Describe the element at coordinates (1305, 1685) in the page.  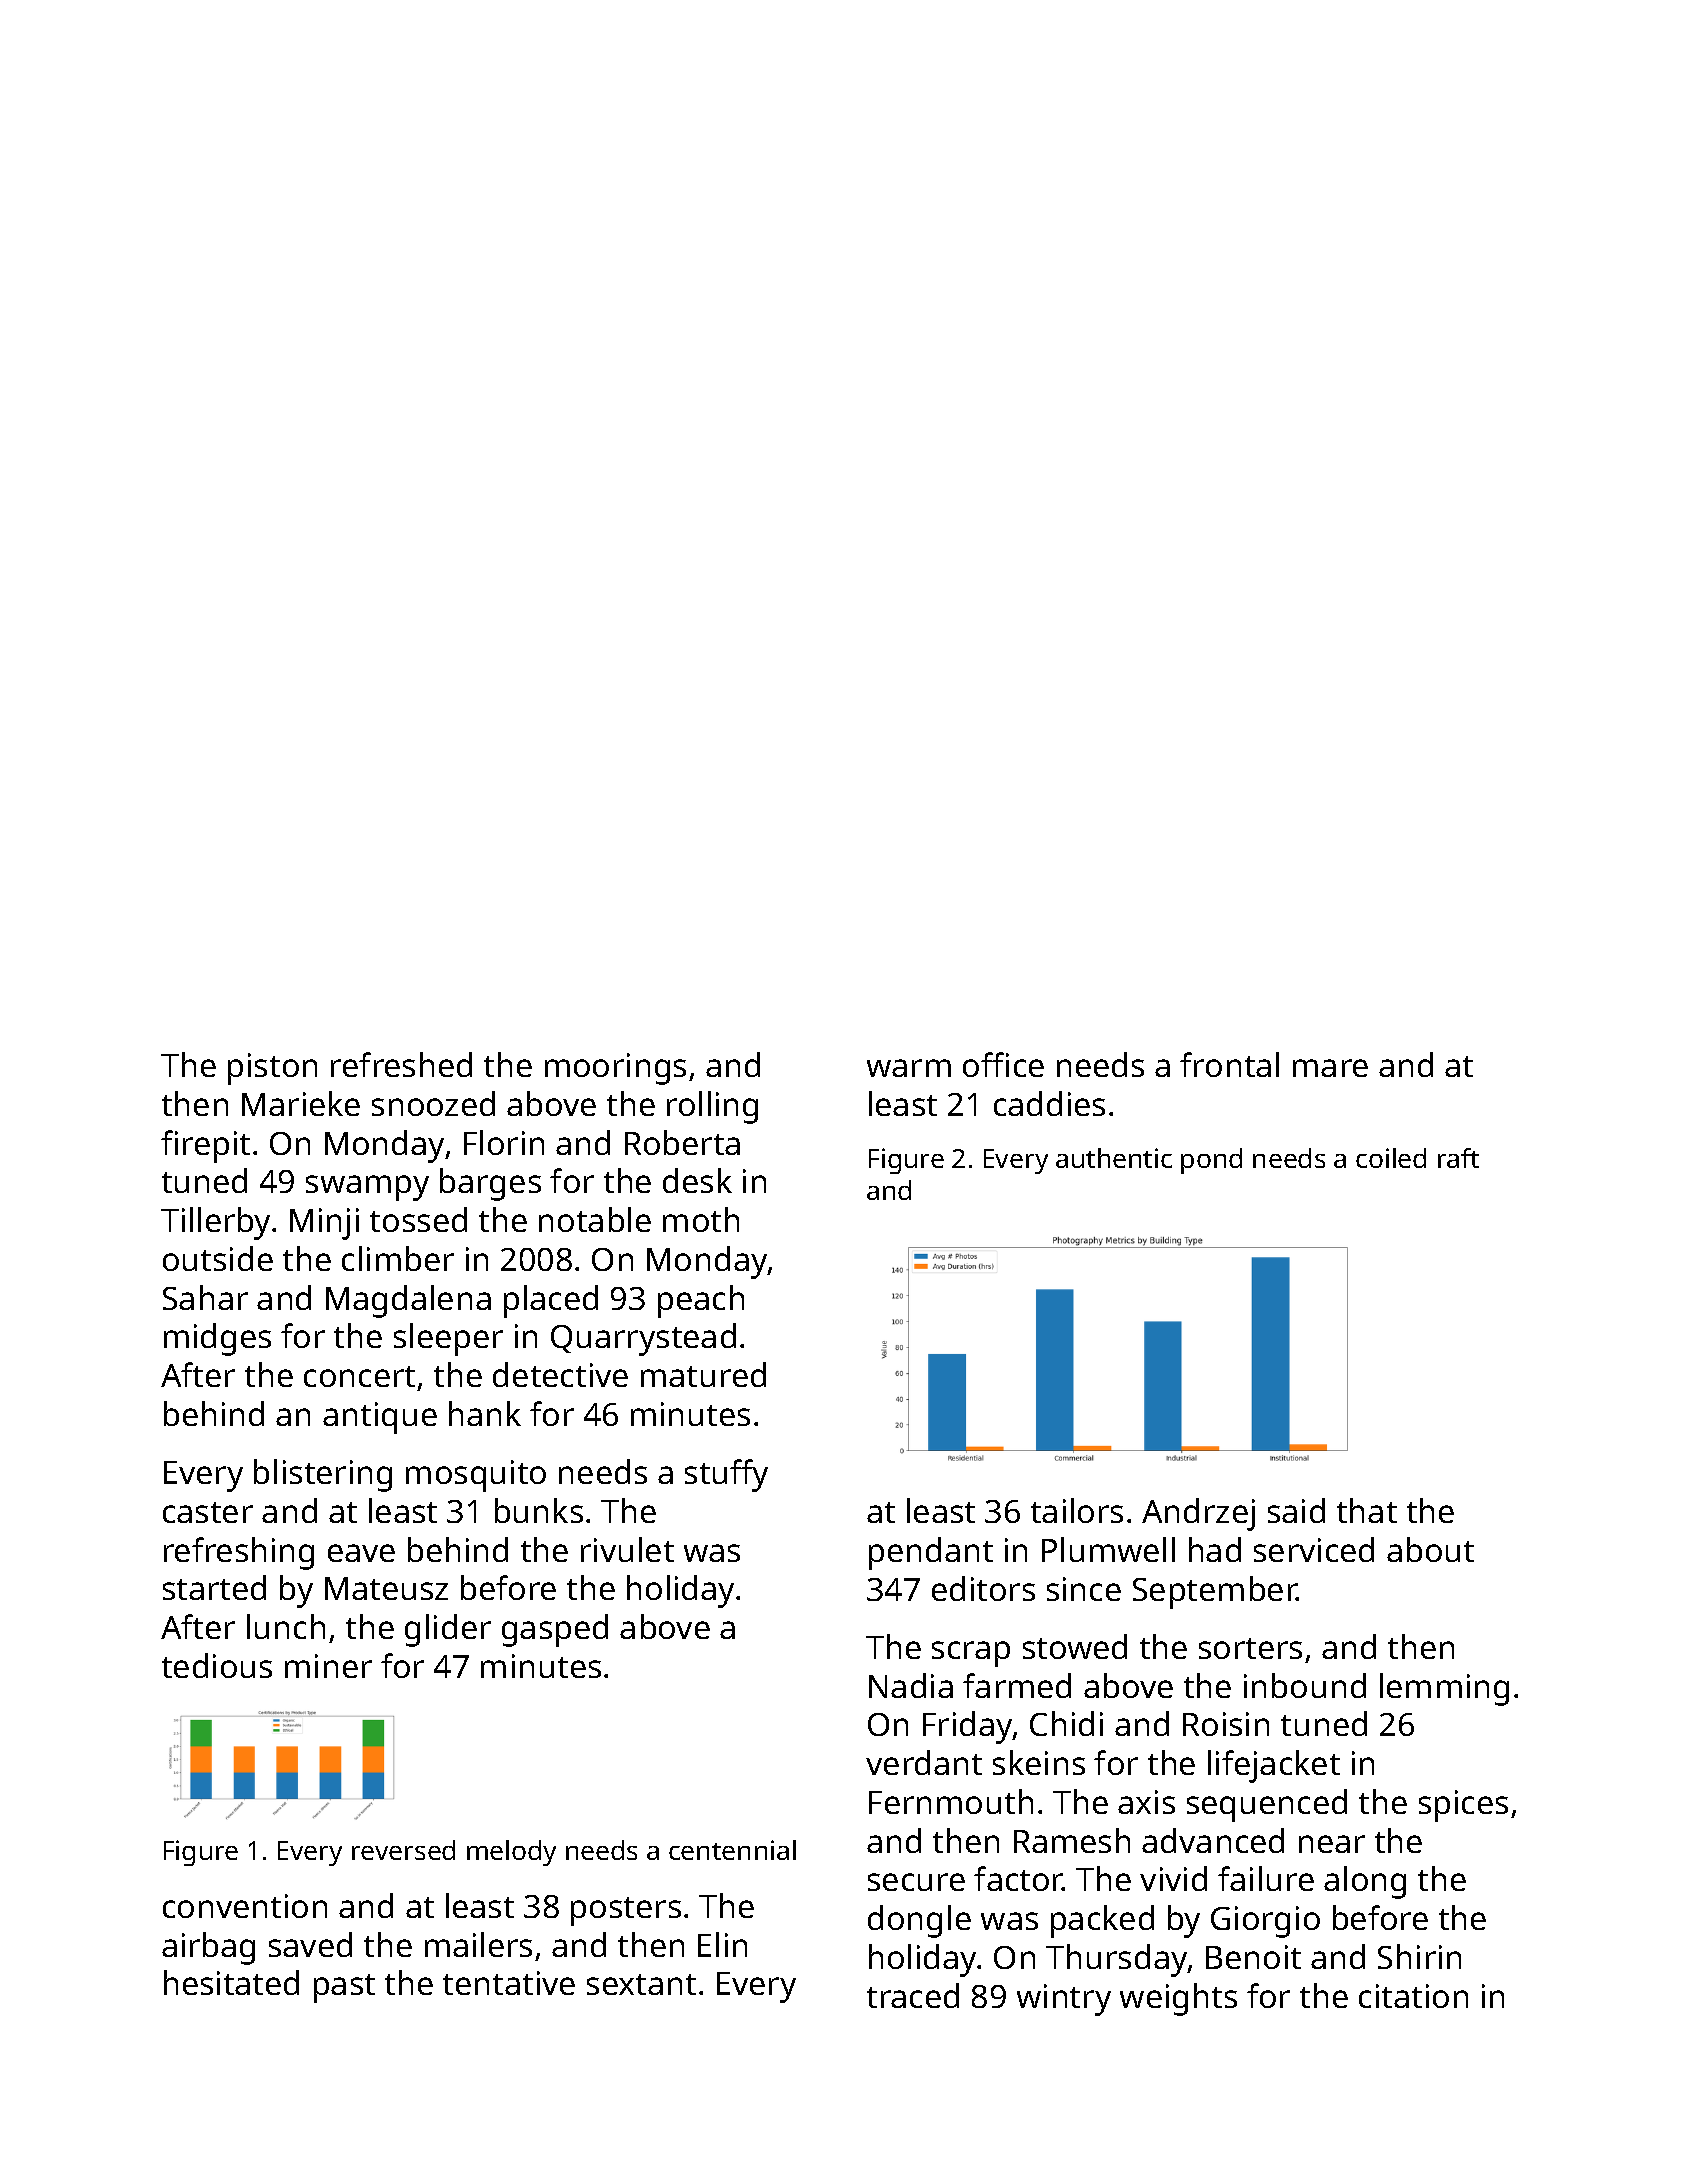
I see `inbound` at that location.
